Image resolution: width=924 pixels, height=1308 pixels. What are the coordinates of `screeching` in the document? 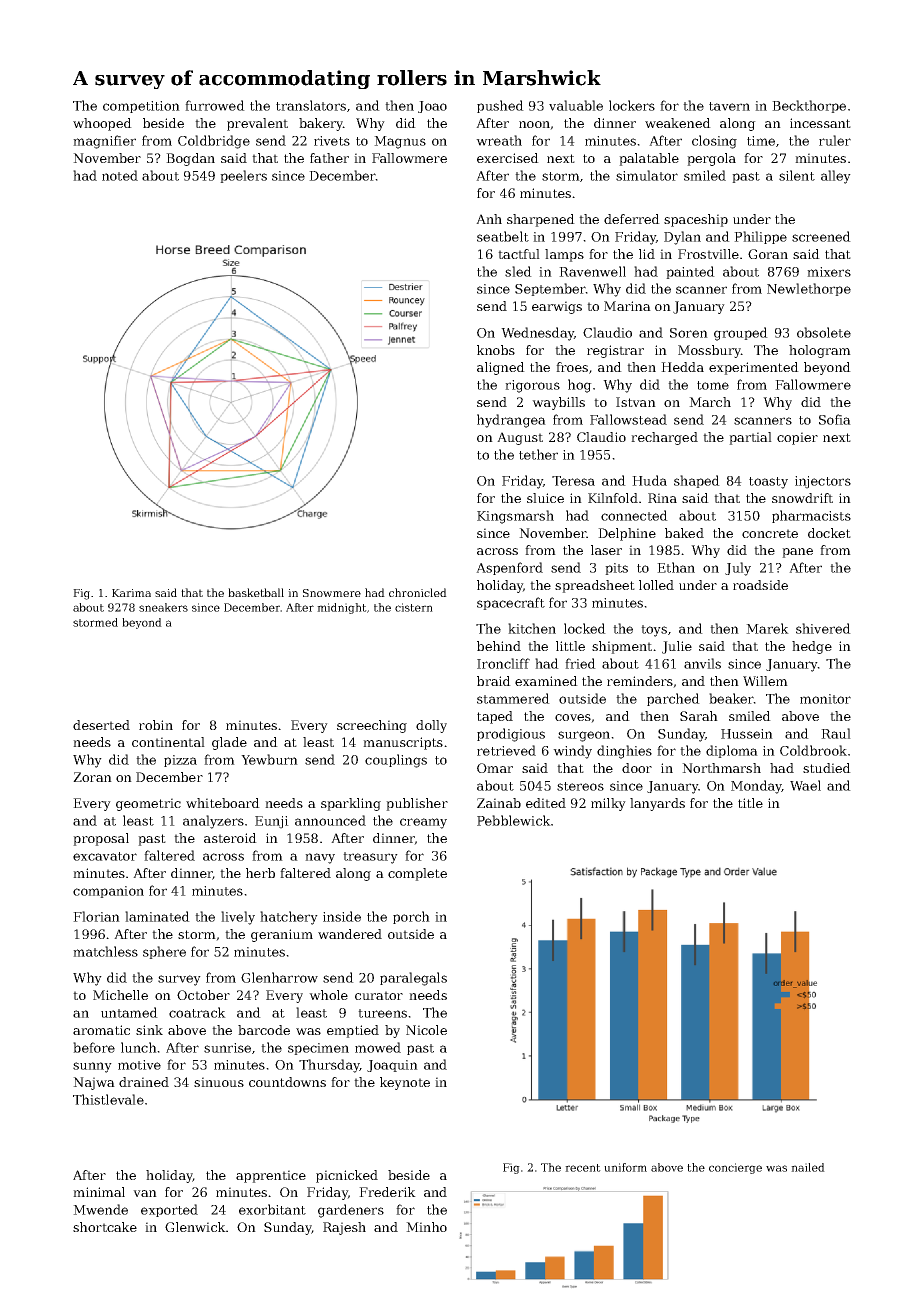 It's located at (372, 726).
